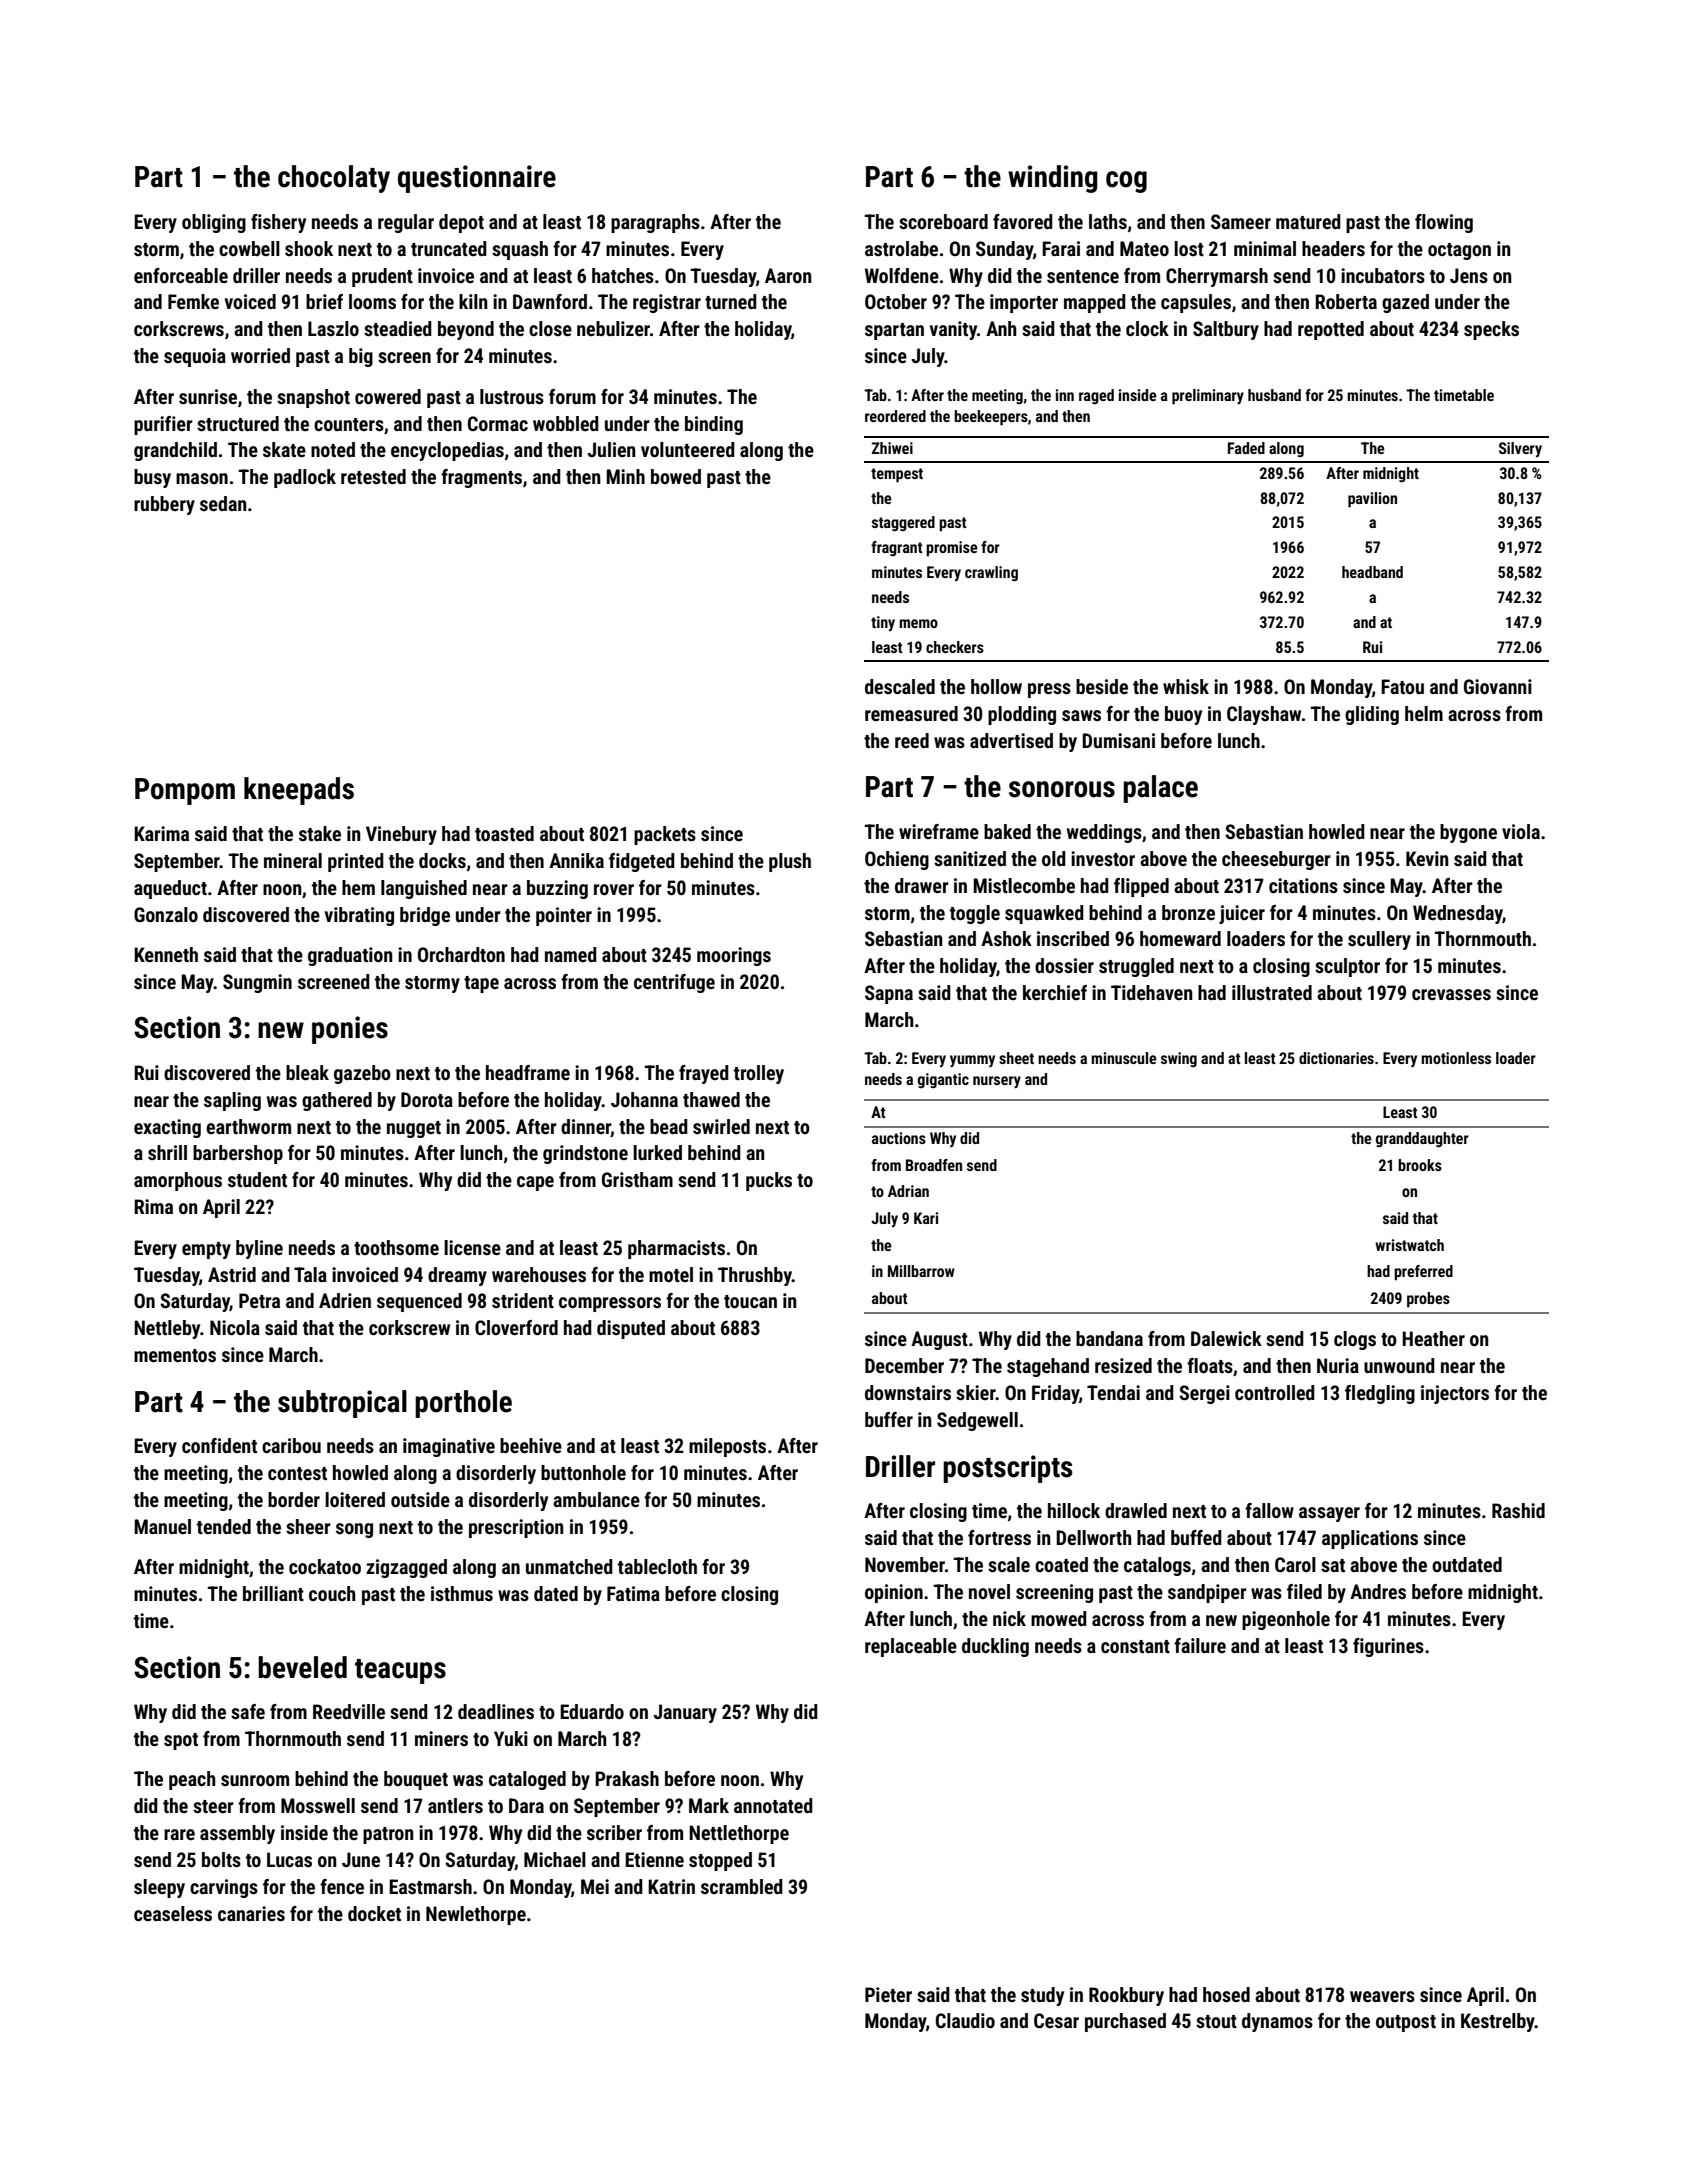  What do you see at coordinates (173, 1913) in the screenshot?
I see `ceaseless` at bounding box center [173, 1913].
